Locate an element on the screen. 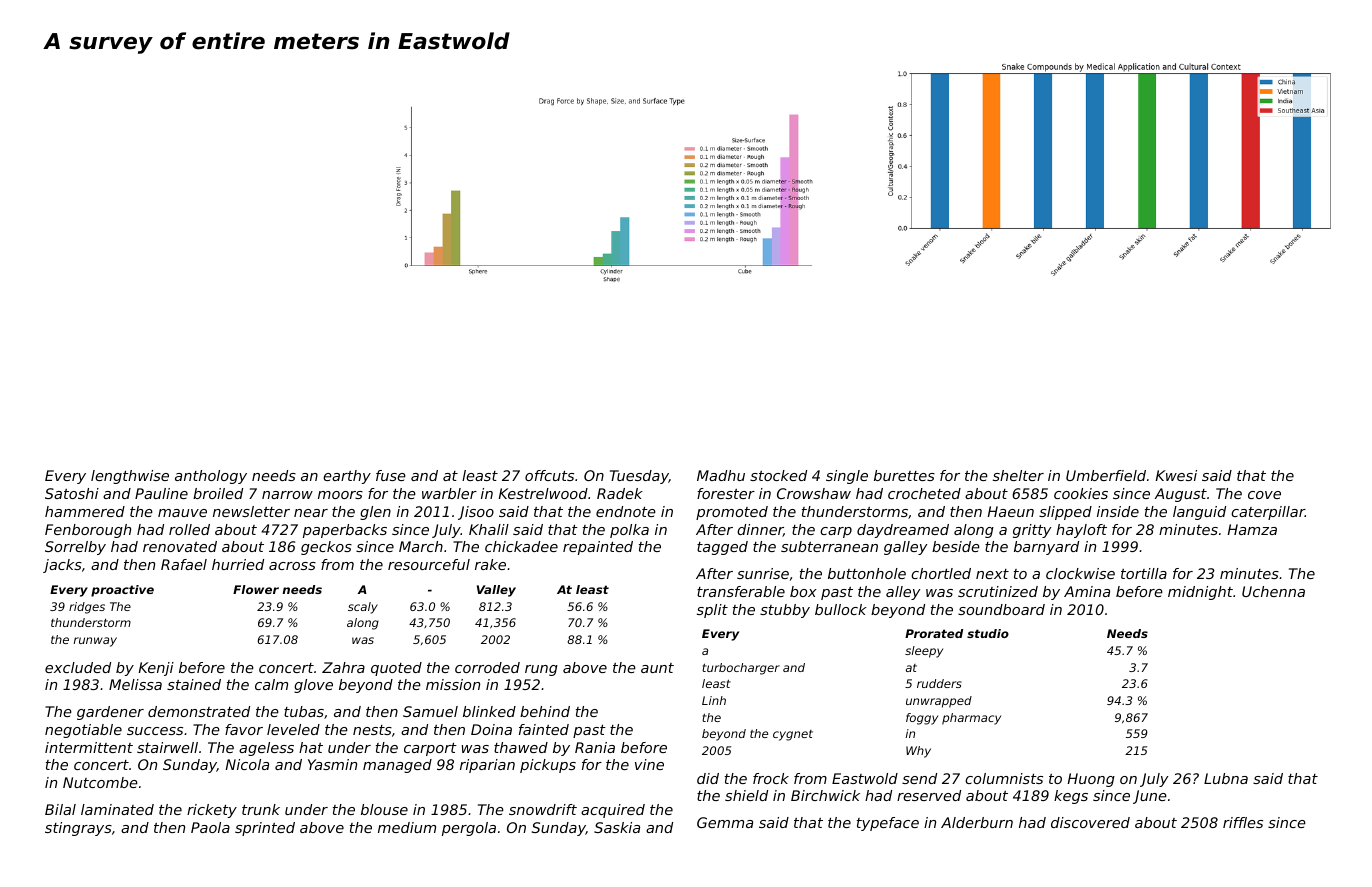 This screenshot has width=1372, height=887. transferable is located at coordinates (741, 591).
